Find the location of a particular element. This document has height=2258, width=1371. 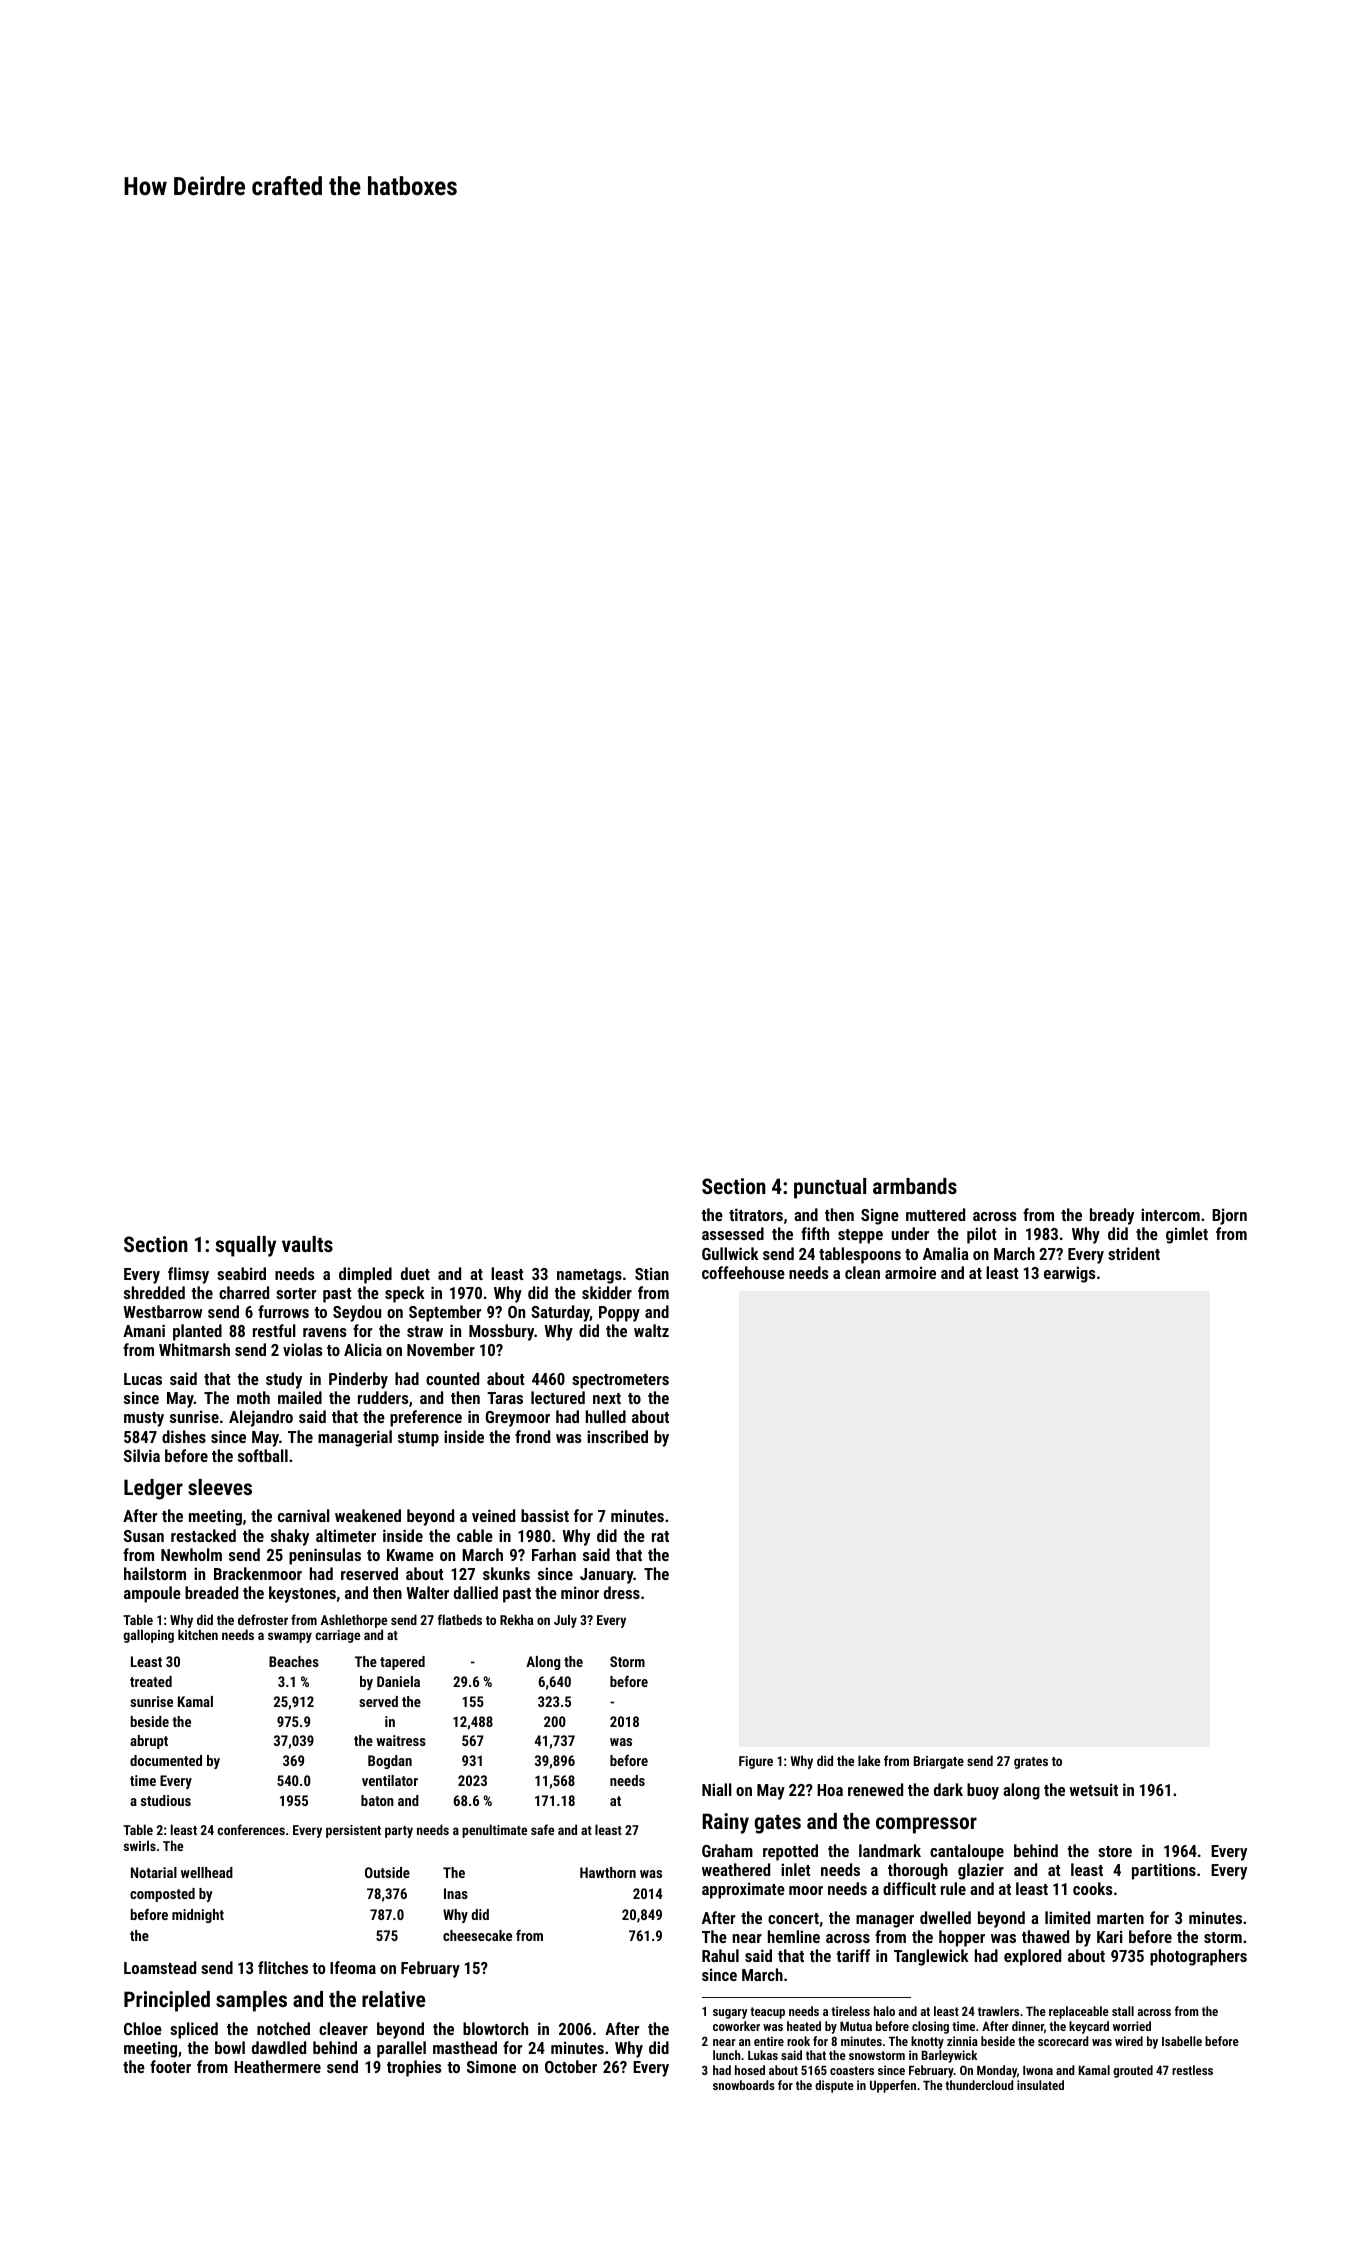

inscribed is located at coordinates (617, 1436).
